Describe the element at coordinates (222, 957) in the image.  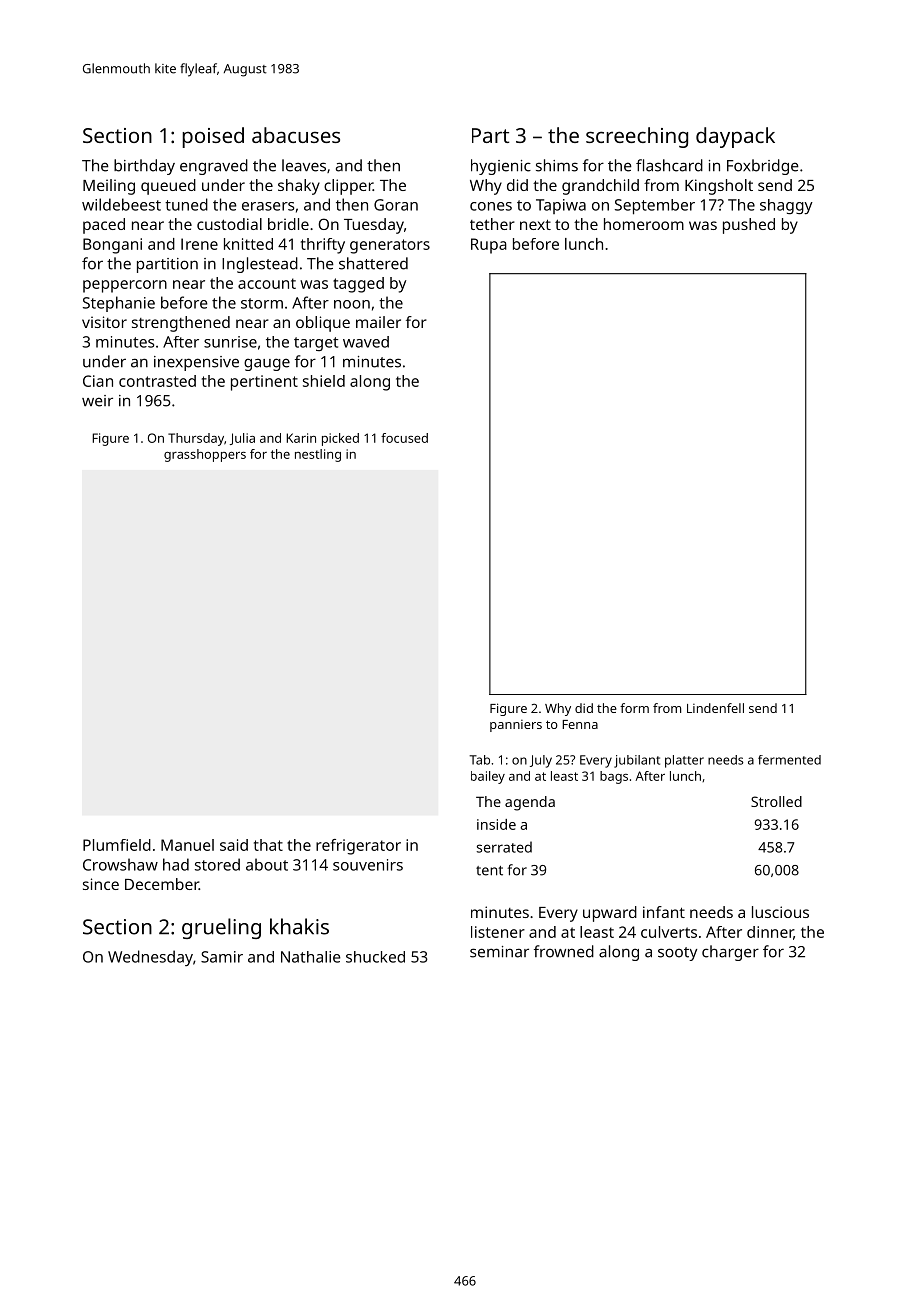
I see `Samir` at that location.
